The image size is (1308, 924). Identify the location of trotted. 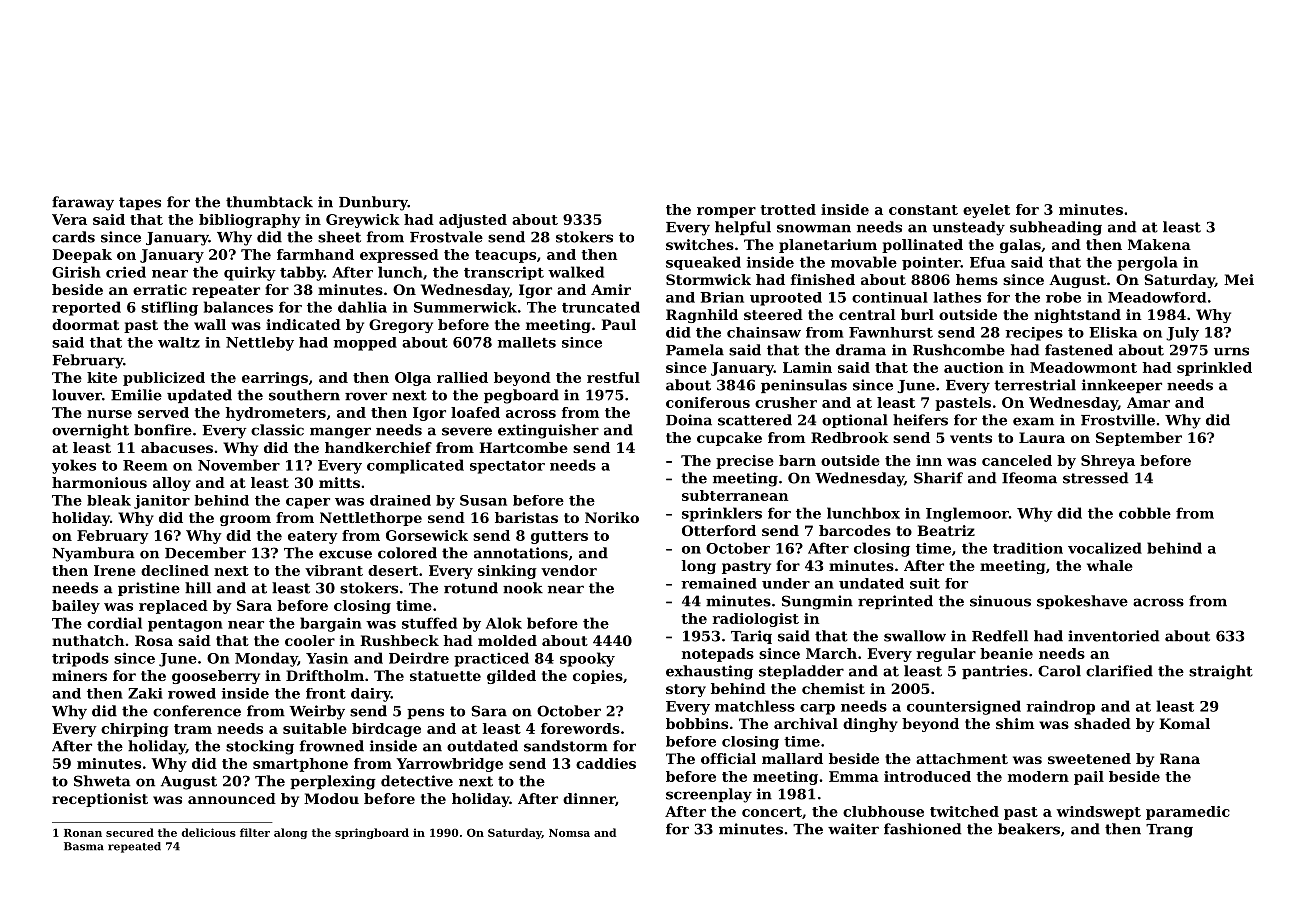
(788, 209).
